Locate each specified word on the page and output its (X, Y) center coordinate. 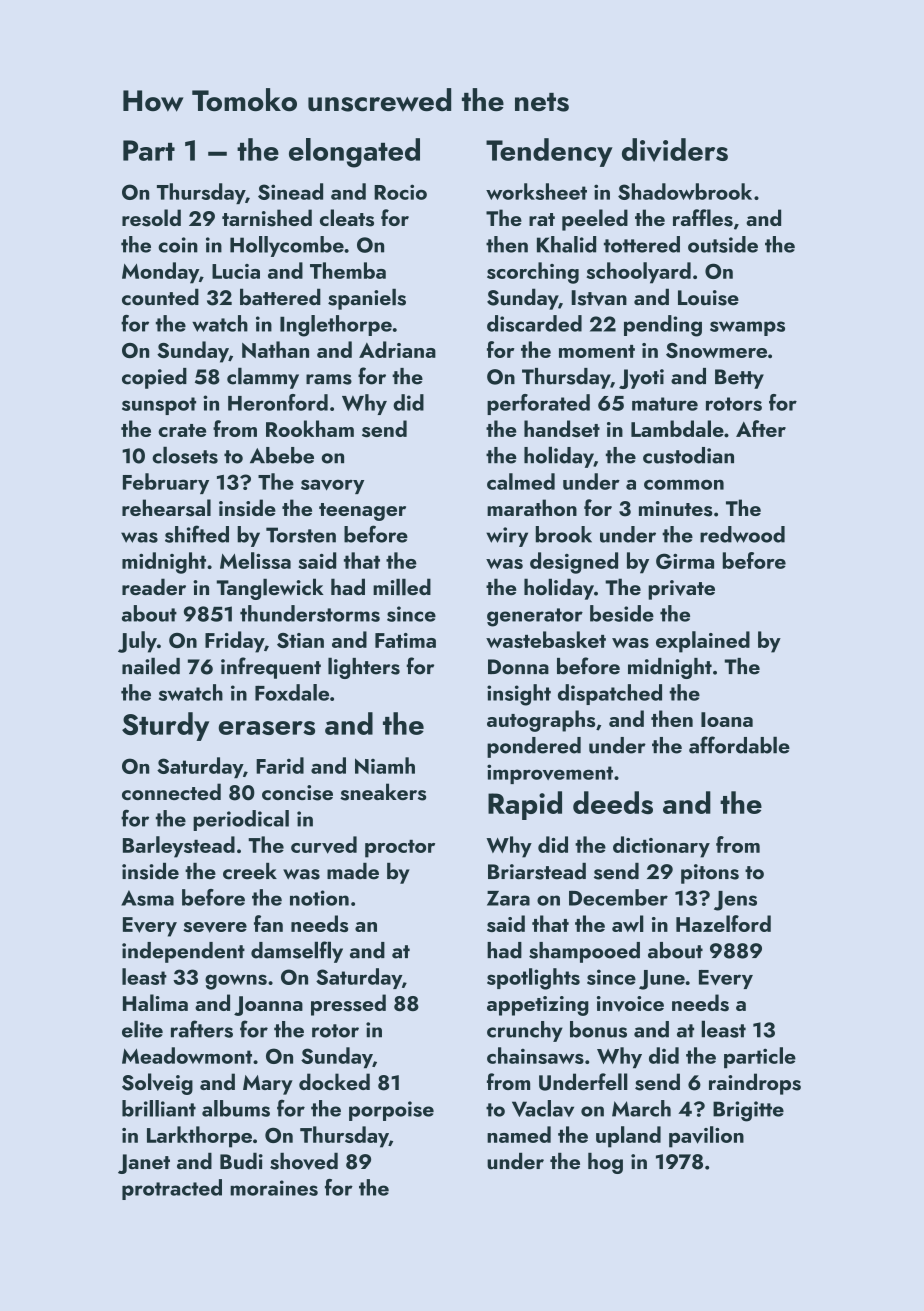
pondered (534, 747)
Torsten (301, 535)
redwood (742, 534)
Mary (268, 1085)
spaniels (367, 299)
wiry (507, 537)
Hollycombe (287, 246)
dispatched (610, 694)
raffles (703, 218)
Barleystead (179, 847)
